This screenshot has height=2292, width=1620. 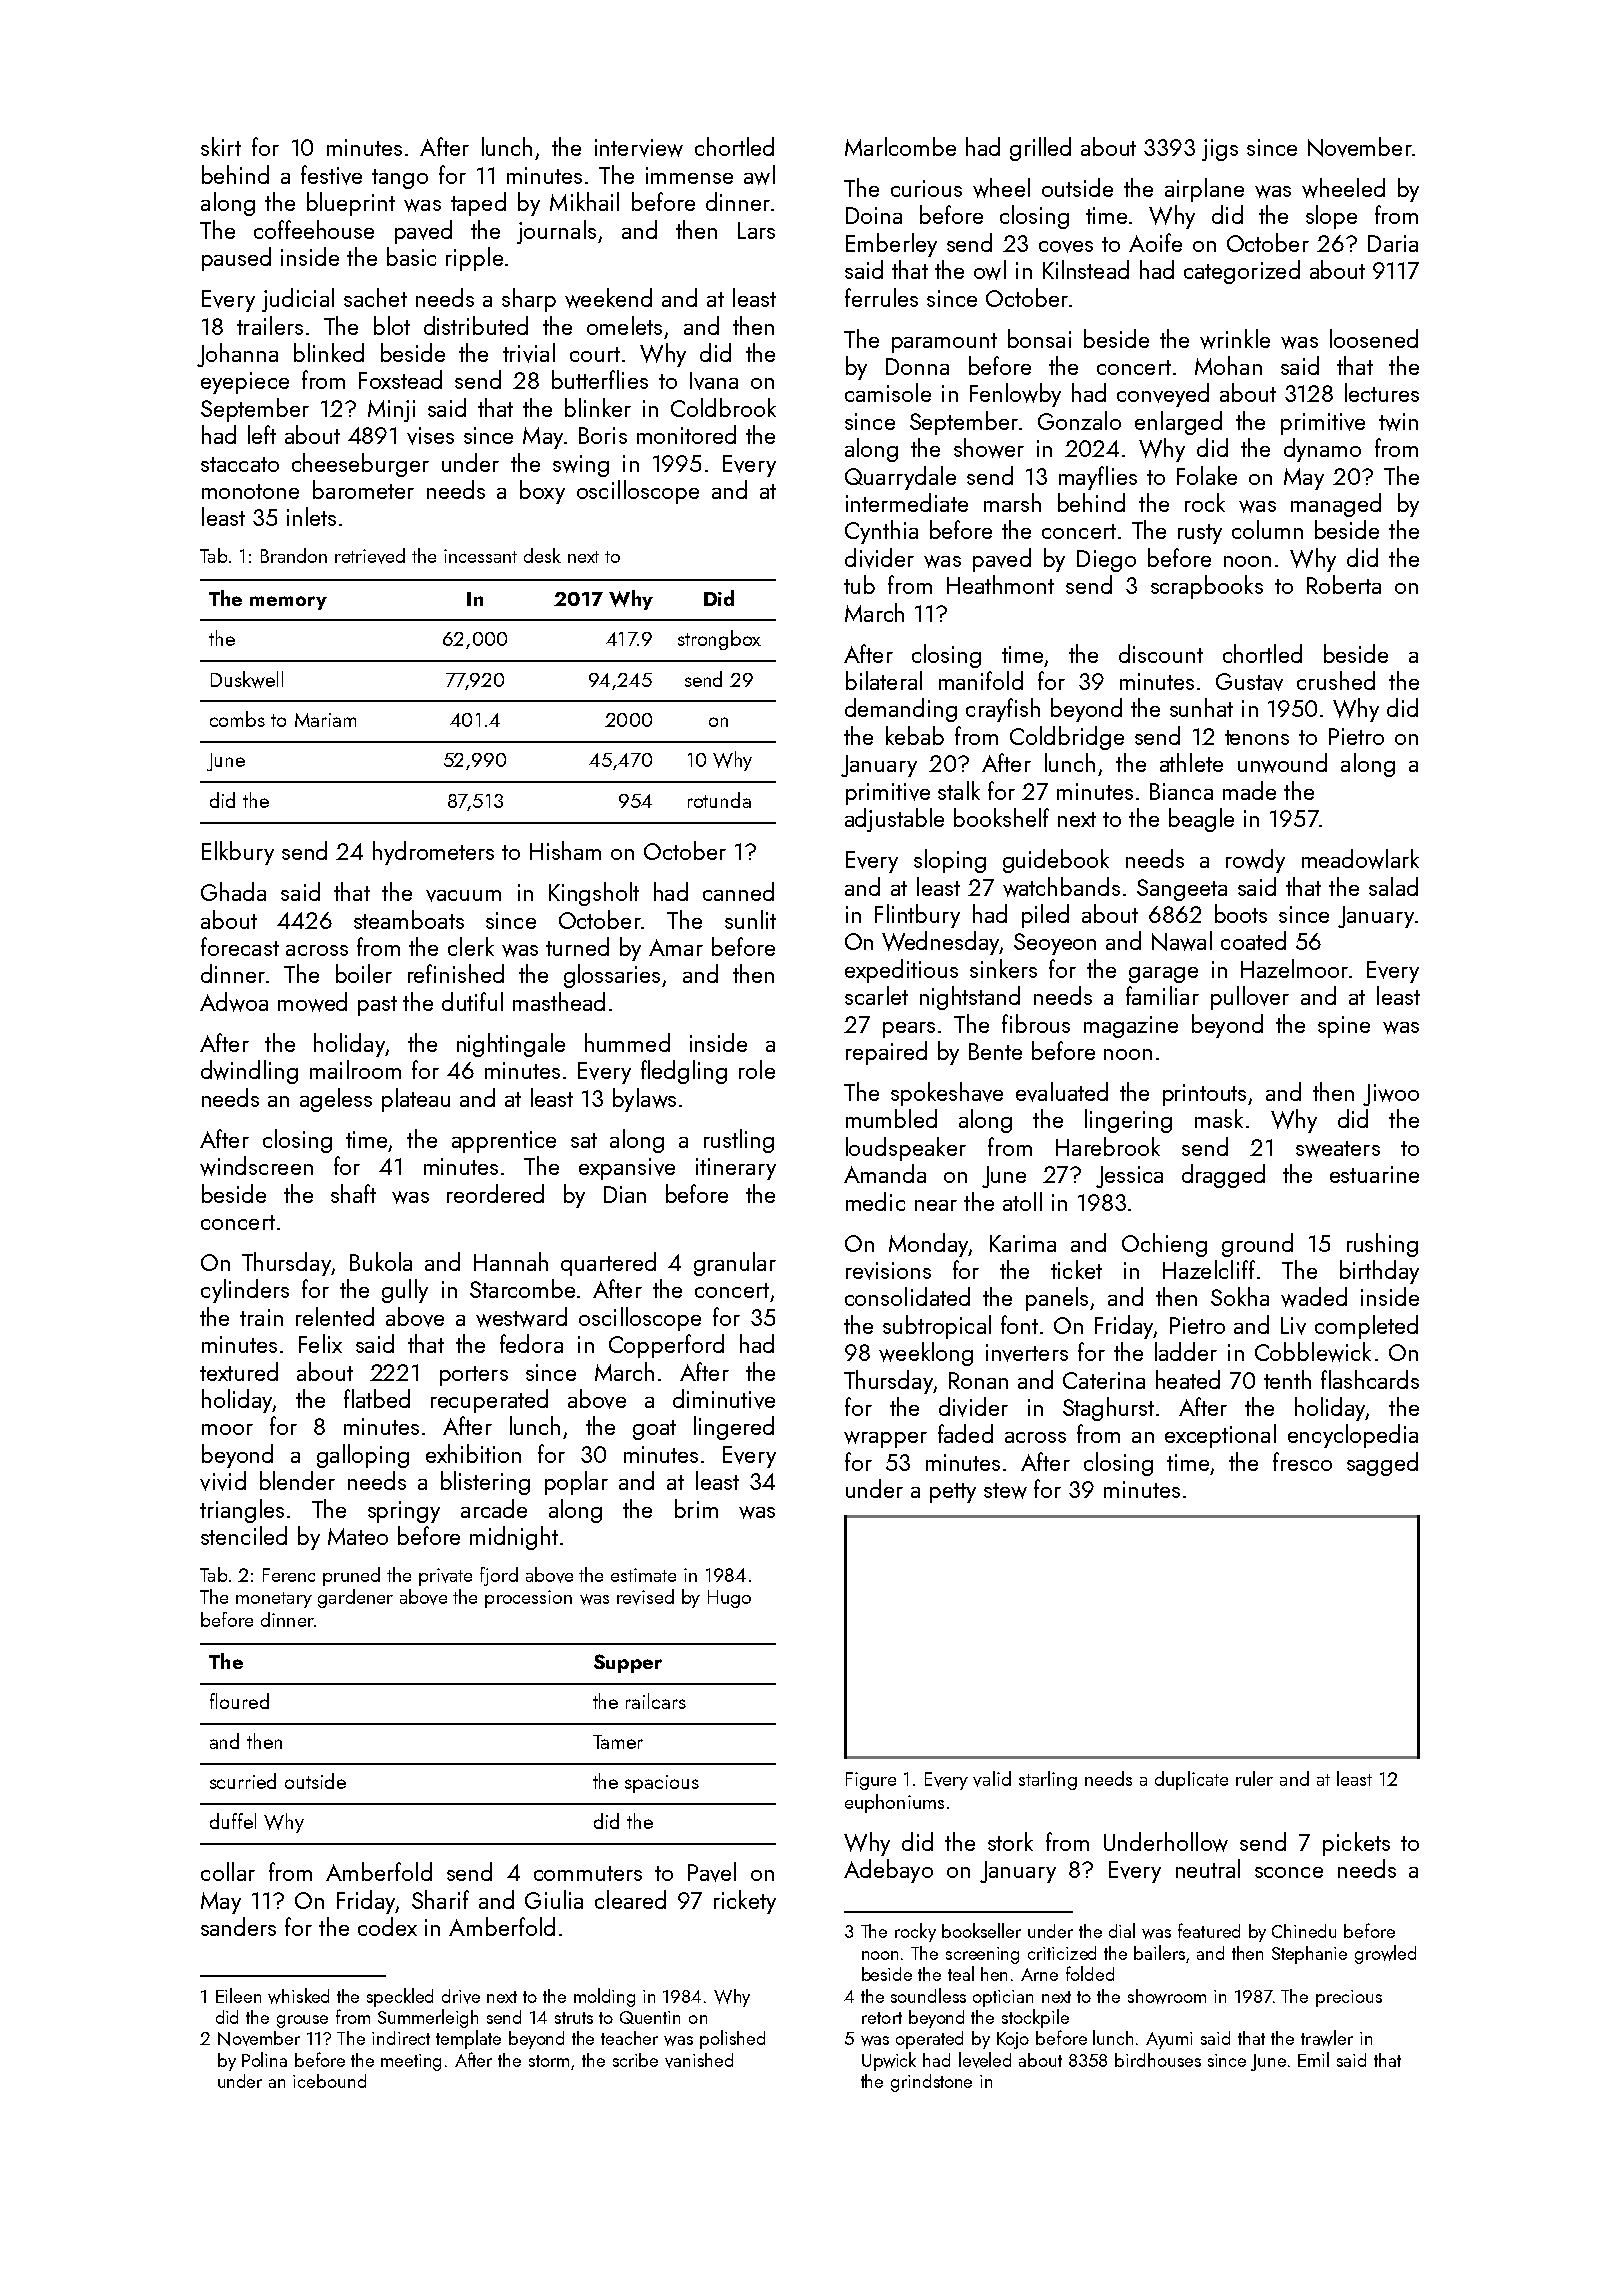 I want to click on mowed, so click(x=312, y=1002).
